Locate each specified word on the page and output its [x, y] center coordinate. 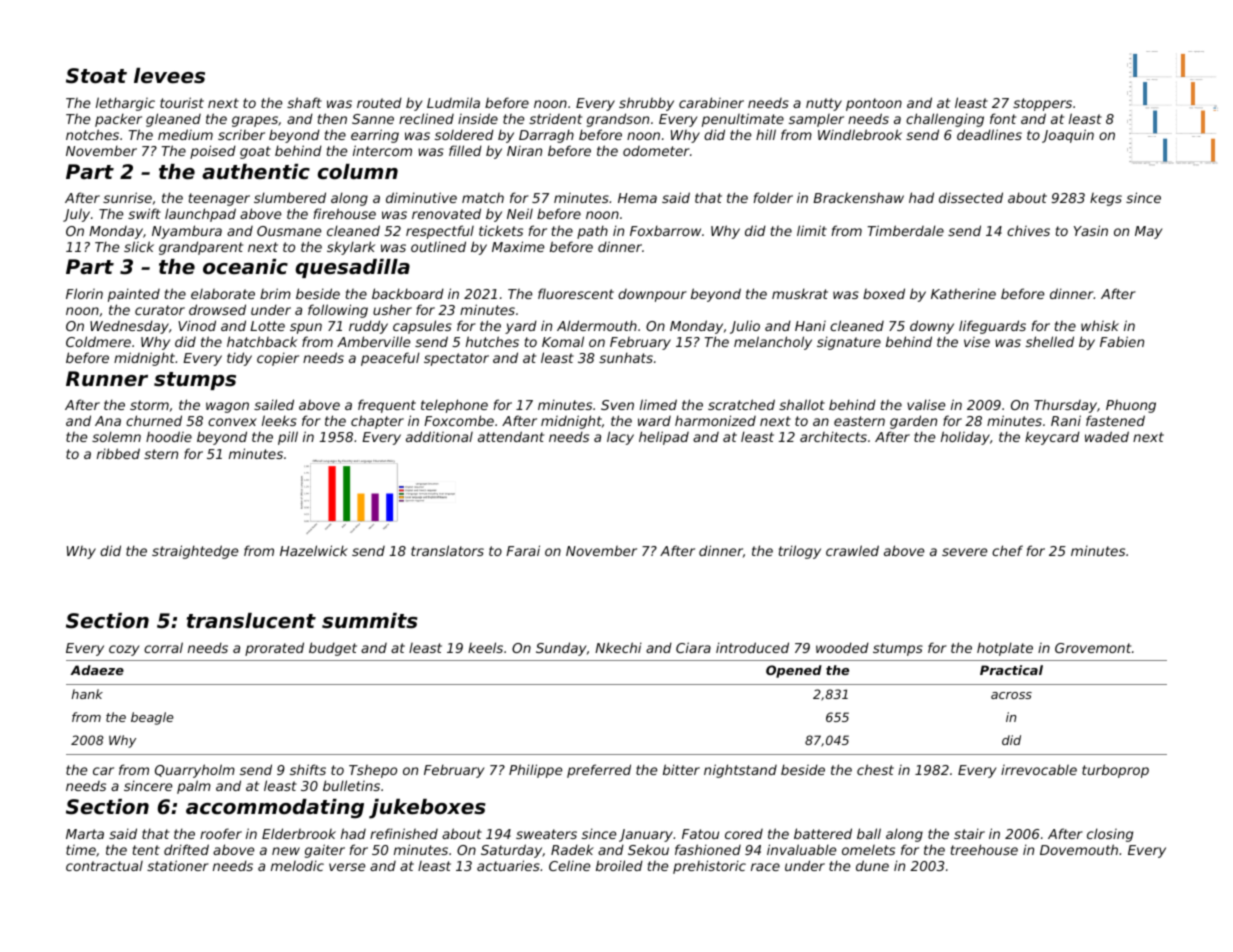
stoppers [1042, 104]
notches [92, 134]
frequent [387, 406]
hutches [492, 341]
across [1011, 695]
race [765, 867]
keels [485, 647]
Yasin [1091, 230]
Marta [85, 834]
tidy [239, 359]
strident [555, 118]
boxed [884, 293]
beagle [152, 718]
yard [521, 327]
